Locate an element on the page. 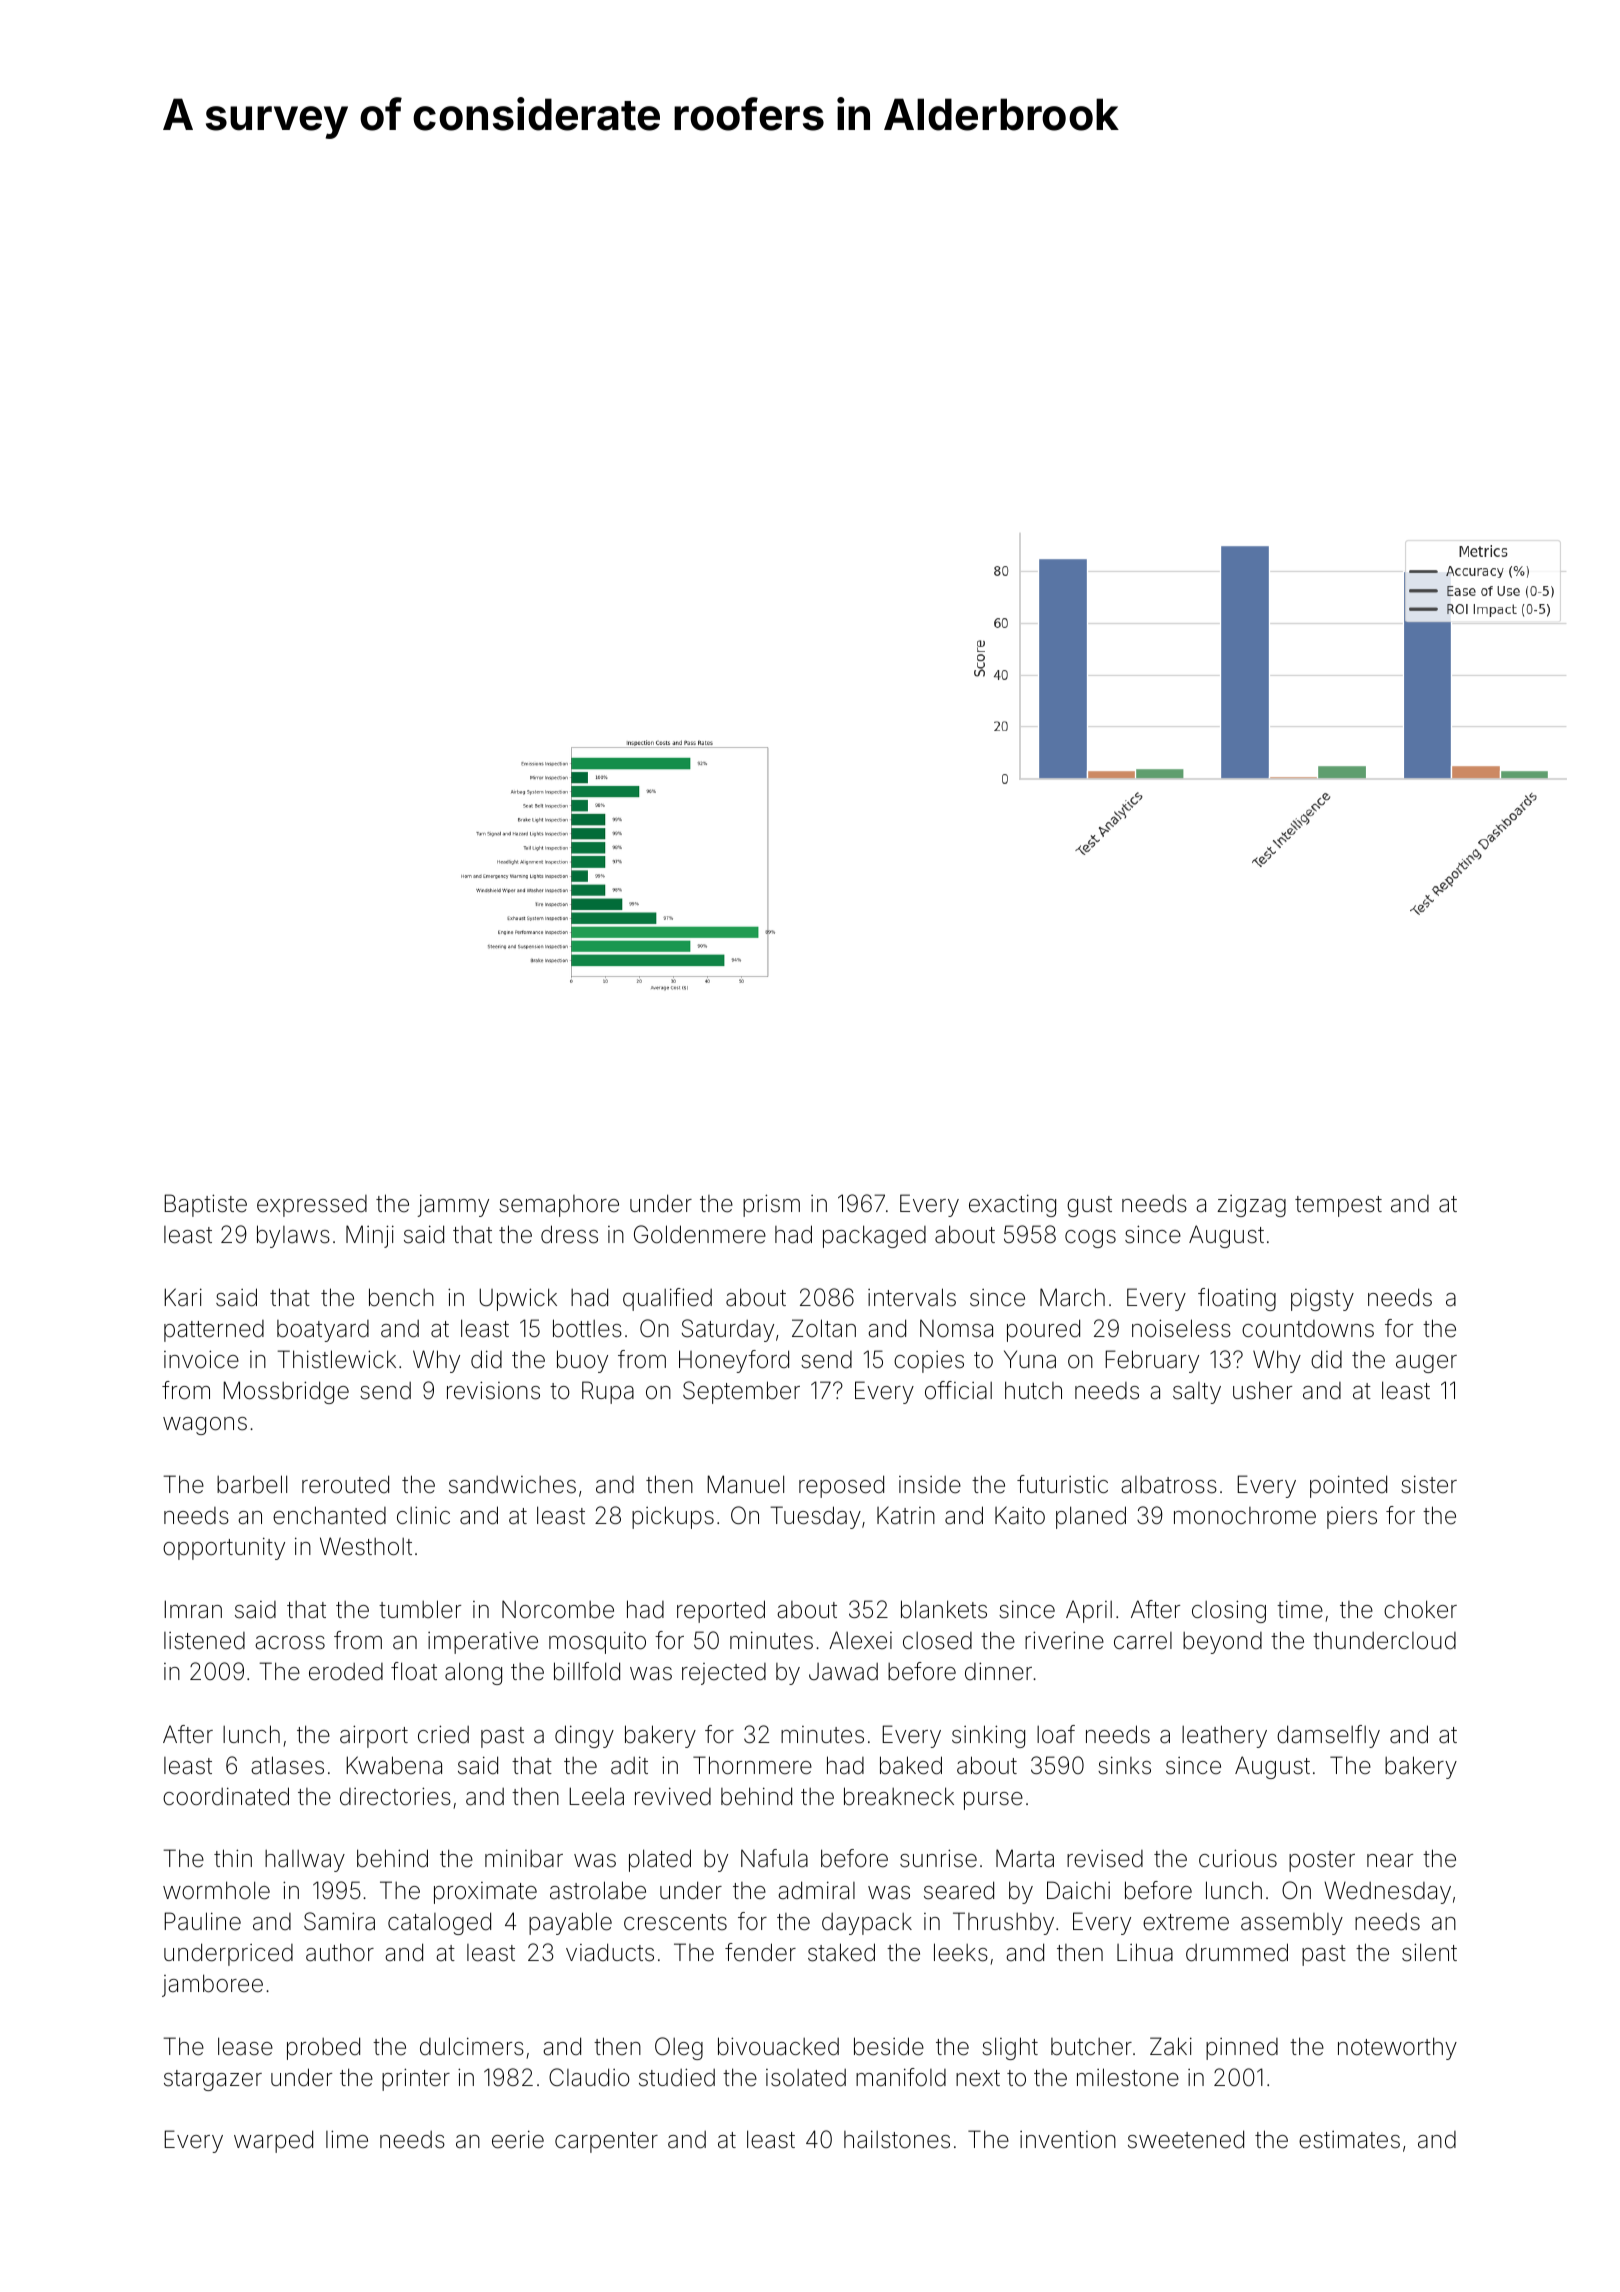  breakneck is located at coordinates (899, 1796).
